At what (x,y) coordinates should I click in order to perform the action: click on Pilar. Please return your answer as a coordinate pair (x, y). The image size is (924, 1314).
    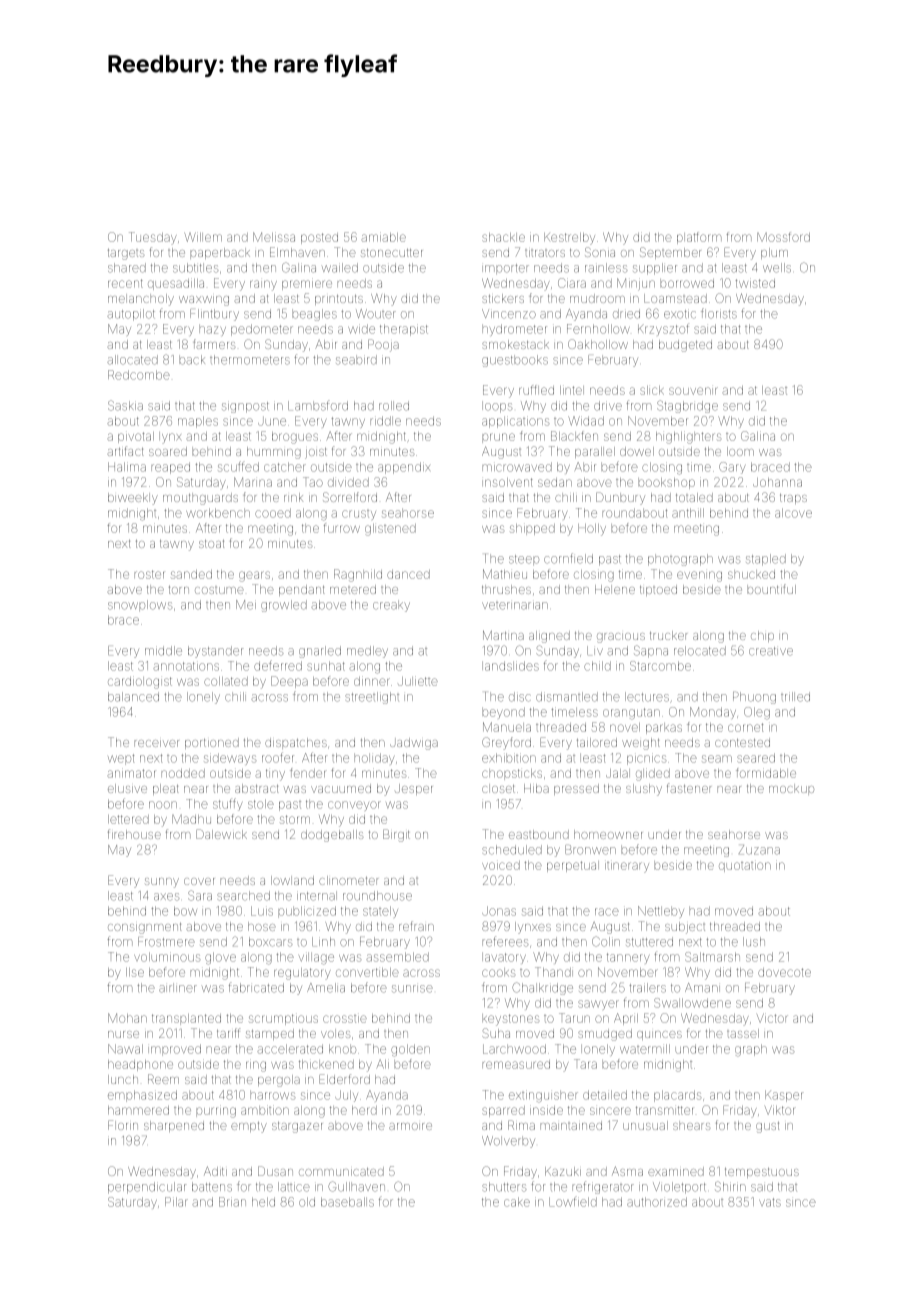
    Looking at the image, I should click on (176, 1202).
